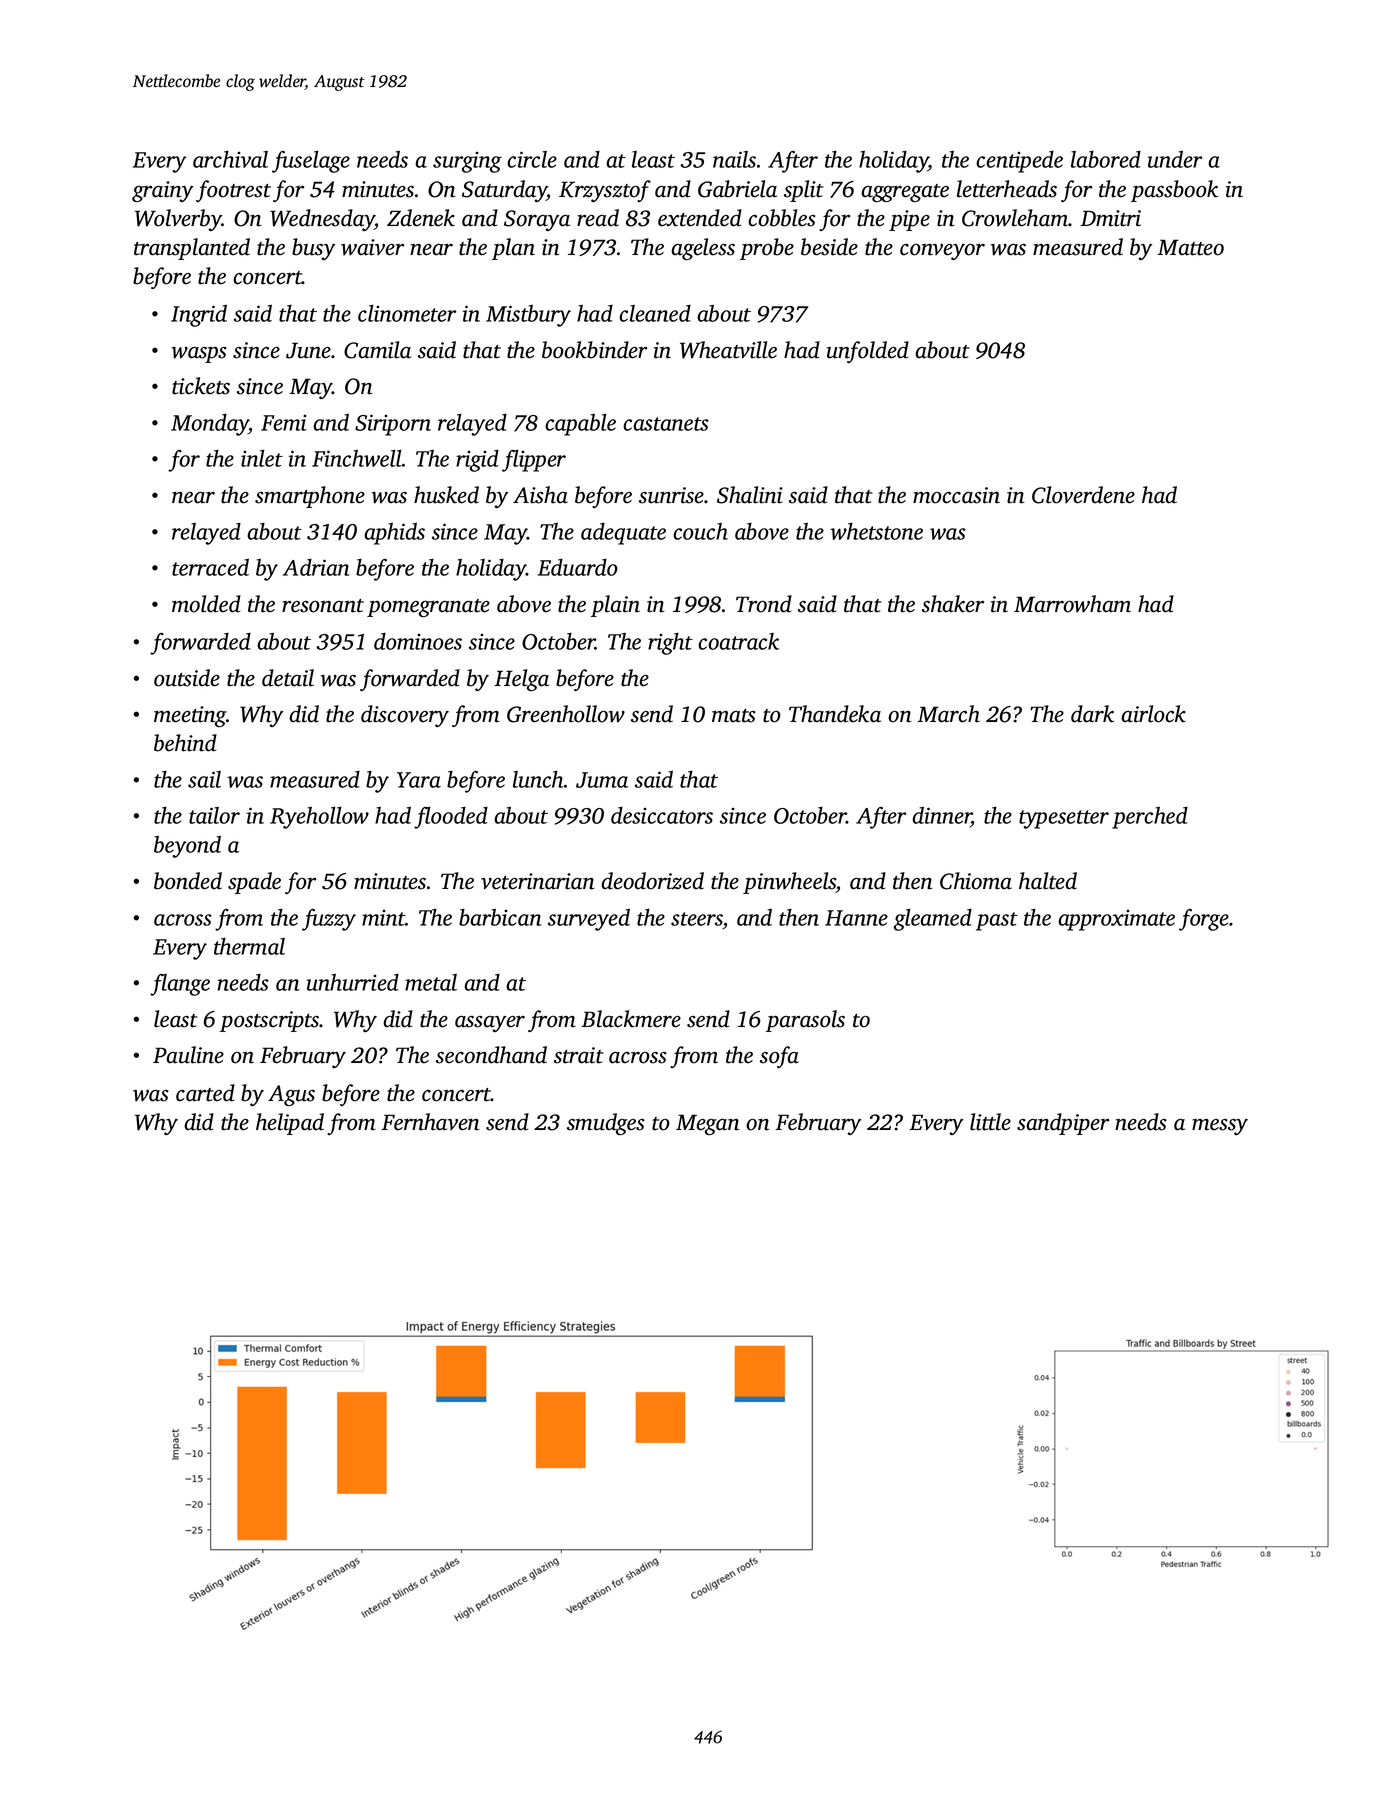  What do you see at coordinates (1190, 247) in the page?
I see `Matteo` at bounding box center [1190, 247].
